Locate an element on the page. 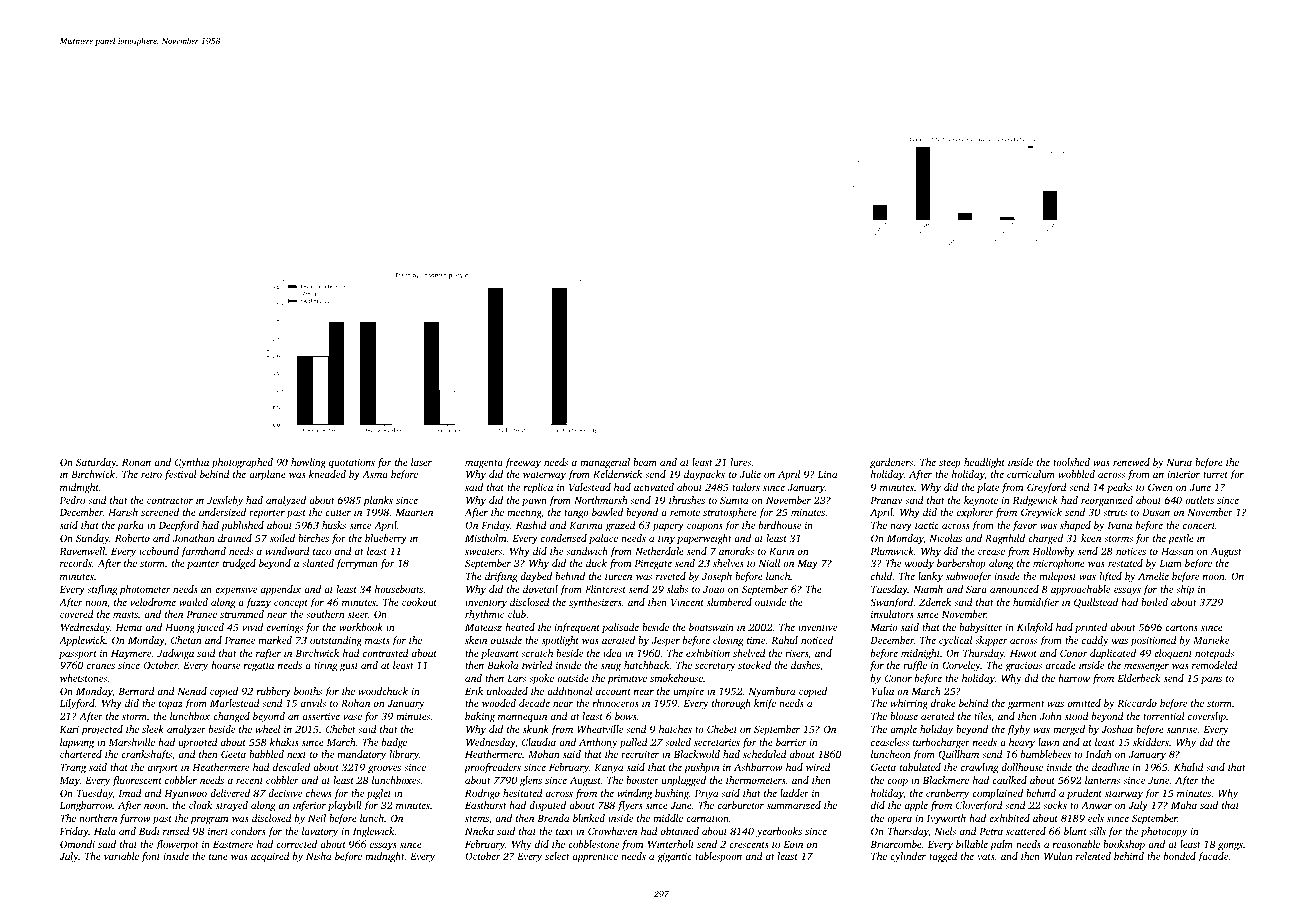 The height and width of the document is (924, 1308). plate is located at coordinates (988, 488).
